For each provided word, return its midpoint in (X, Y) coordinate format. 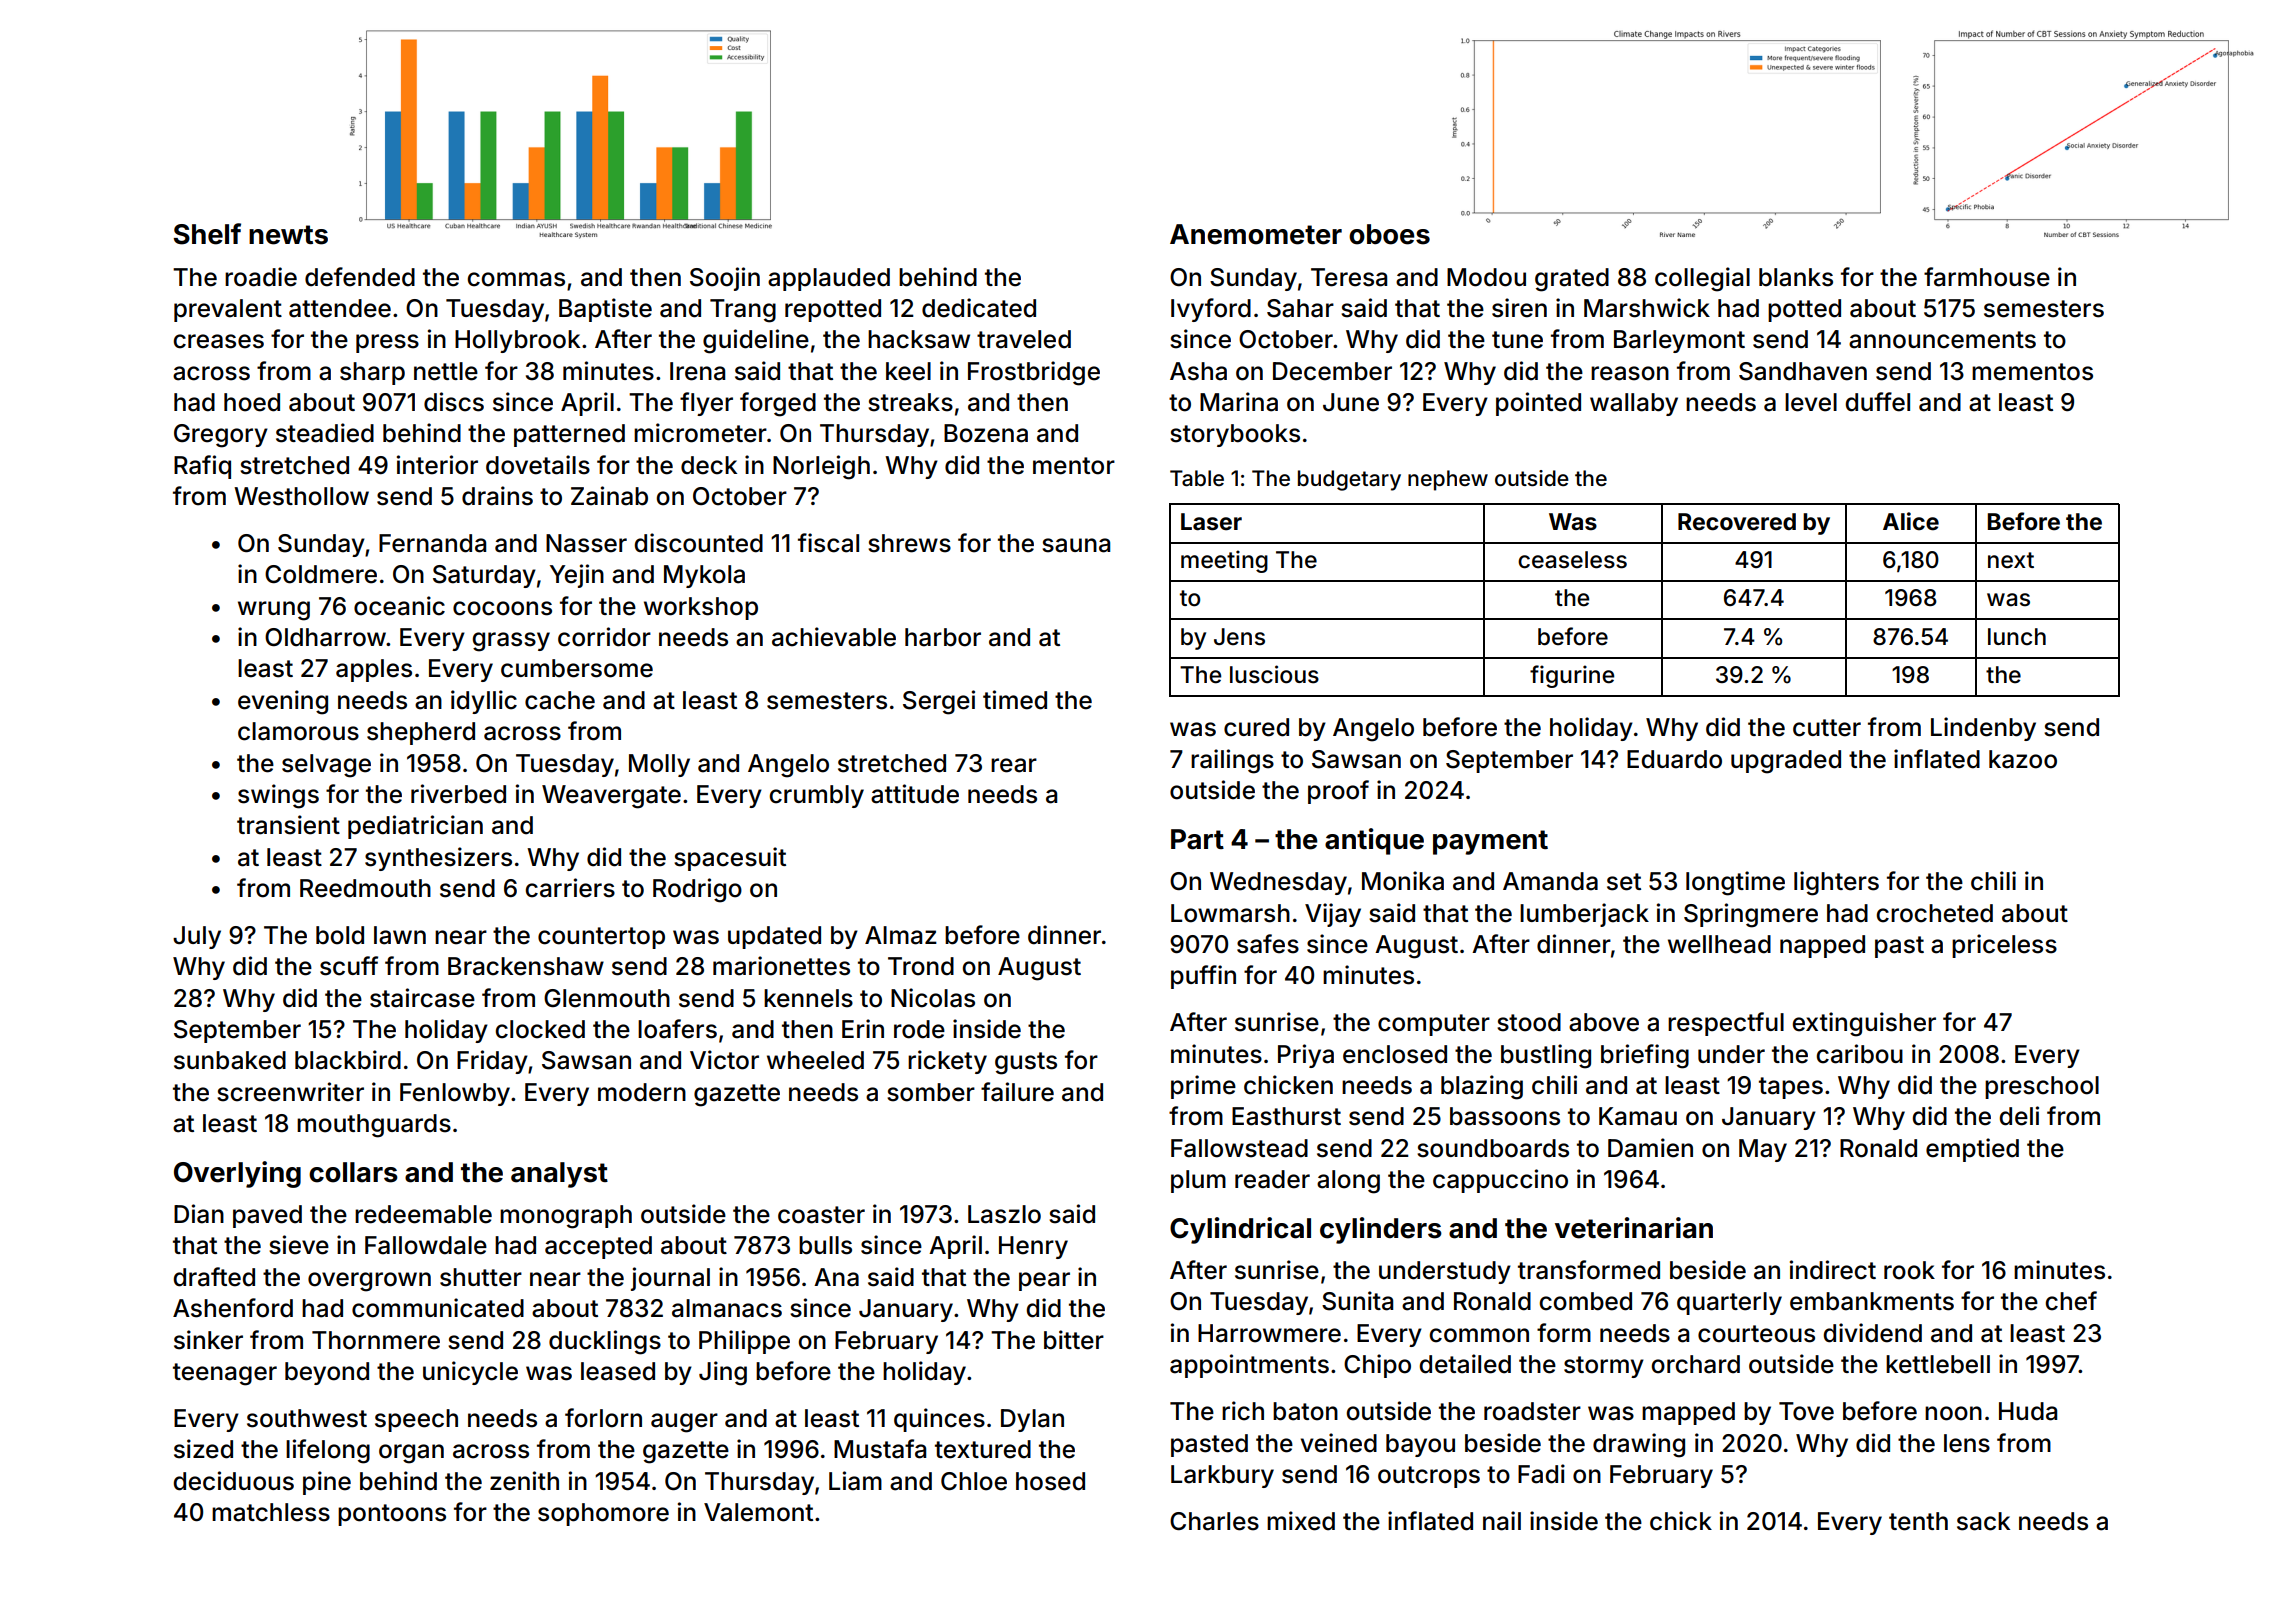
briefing (1645, 1056)
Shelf (207, 234)
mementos (2032, 372)
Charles (1214, 1521)
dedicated (979, 308)
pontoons (392, 1515)
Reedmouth (365, 888)
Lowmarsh (1230, 913)
